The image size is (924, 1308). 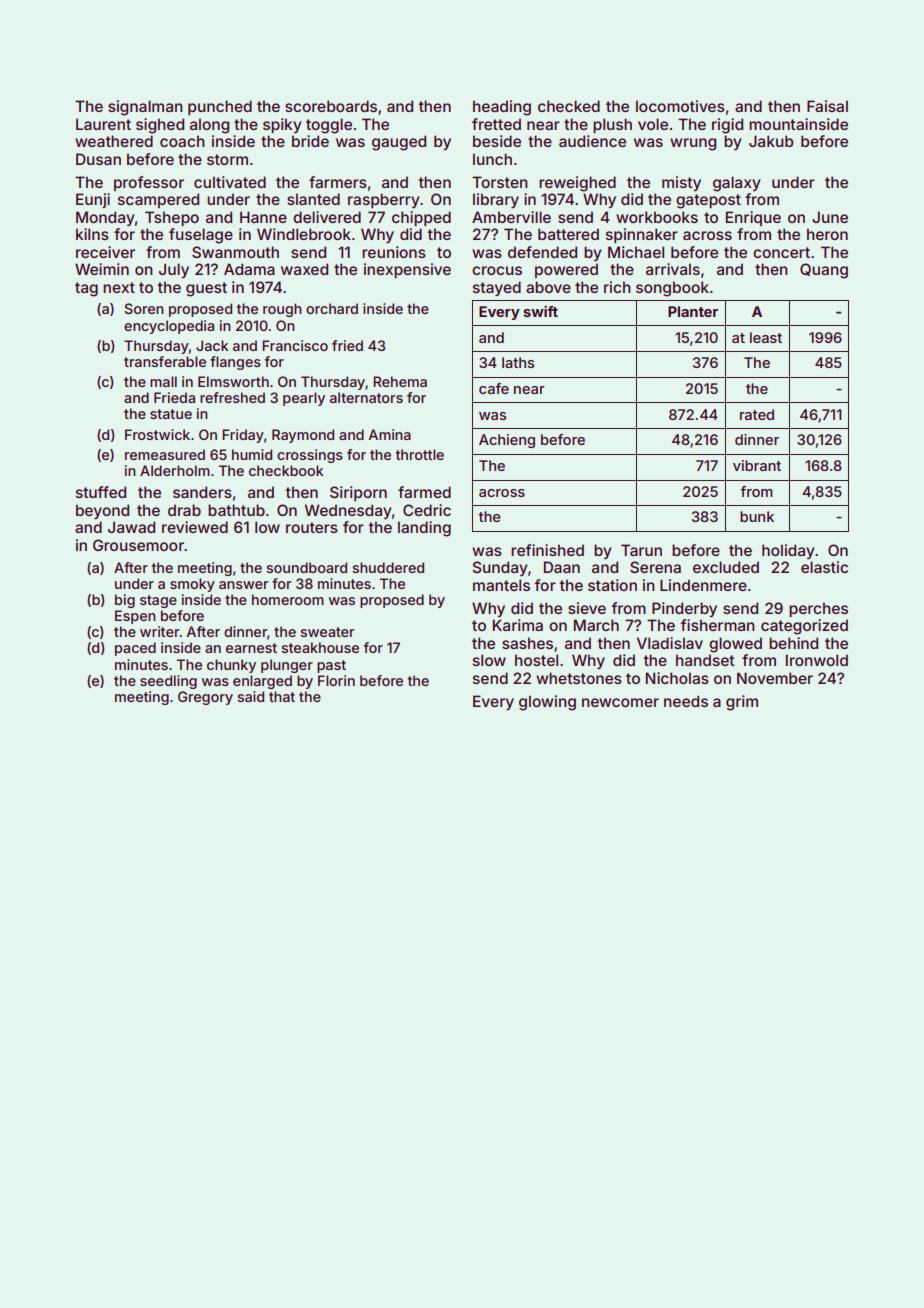 What do you see at coordinates (686, 701) in the screenshot?
I see `needs` at bounding box center [686, 701].
